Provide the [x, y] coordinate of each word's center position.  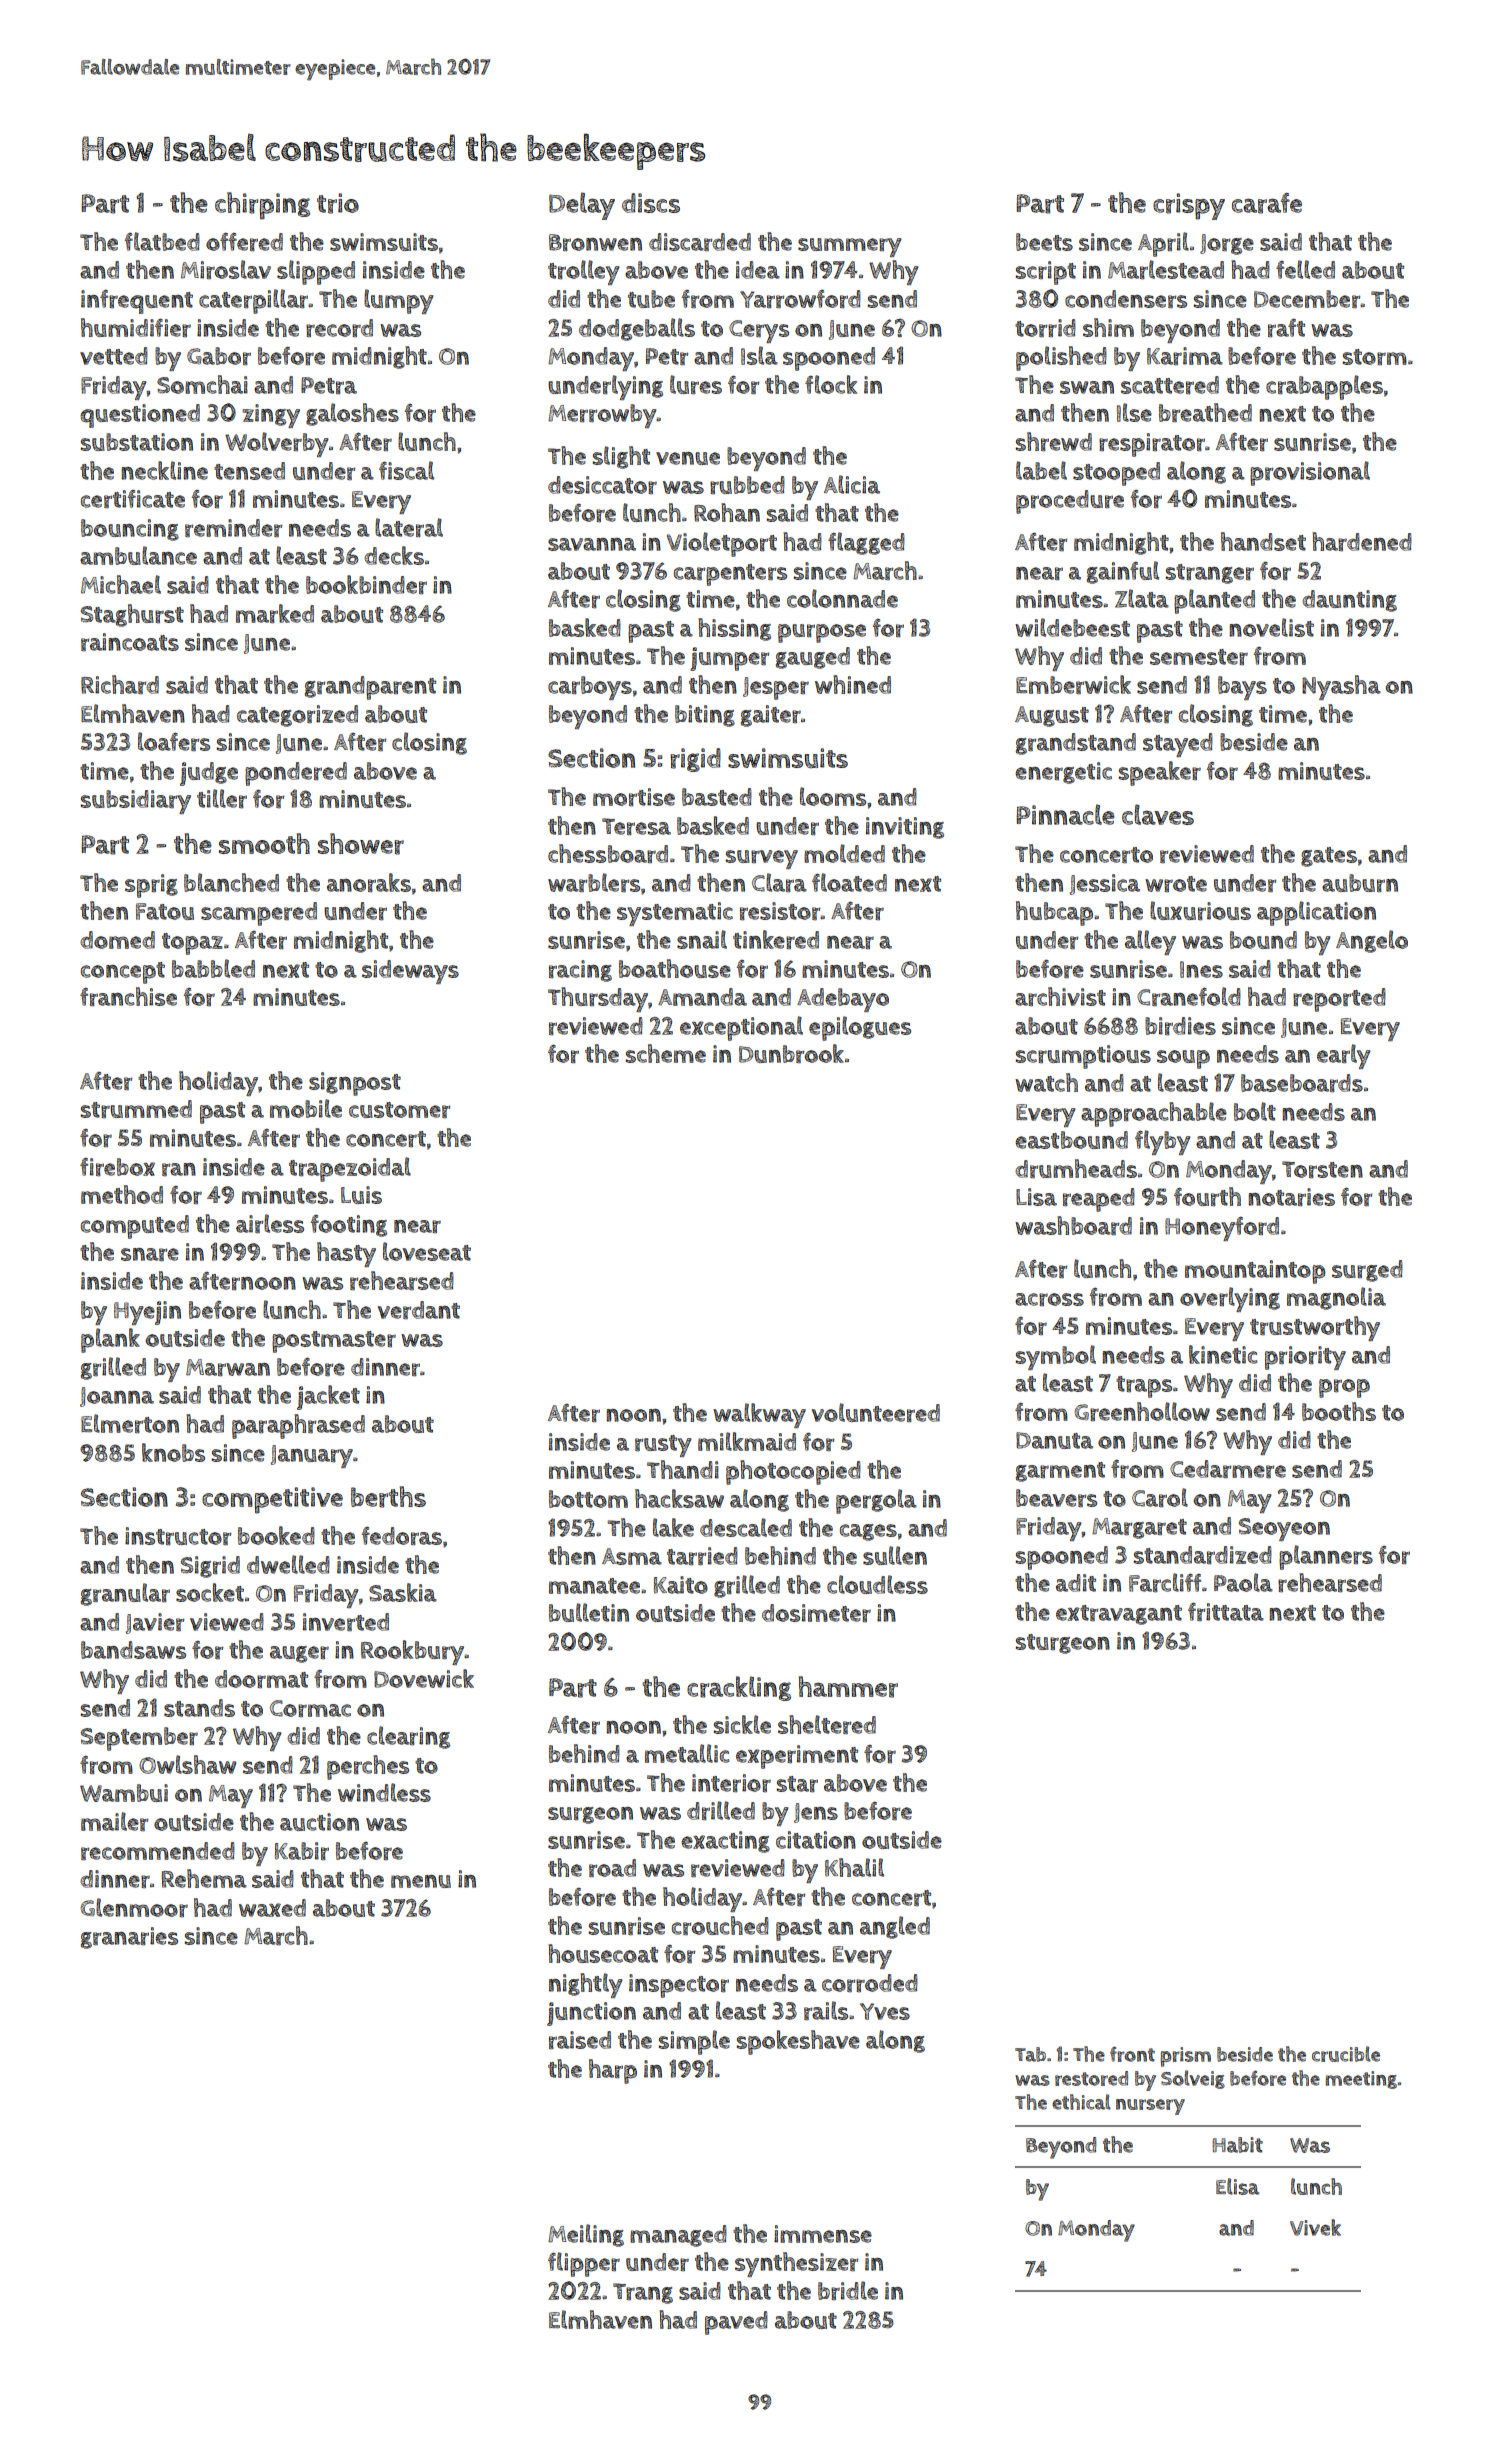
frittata [1226, 1611]
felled [1305, 269]
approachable [1154, 1114]
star [797, 1784]
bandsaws [133, 1650]
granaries [129, 1938]
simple [694, 2042]
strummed [136, 1109]
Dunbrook [791, 1053]
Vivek [1315, 2227]
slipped [316, 272]
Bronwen [595, 242]
